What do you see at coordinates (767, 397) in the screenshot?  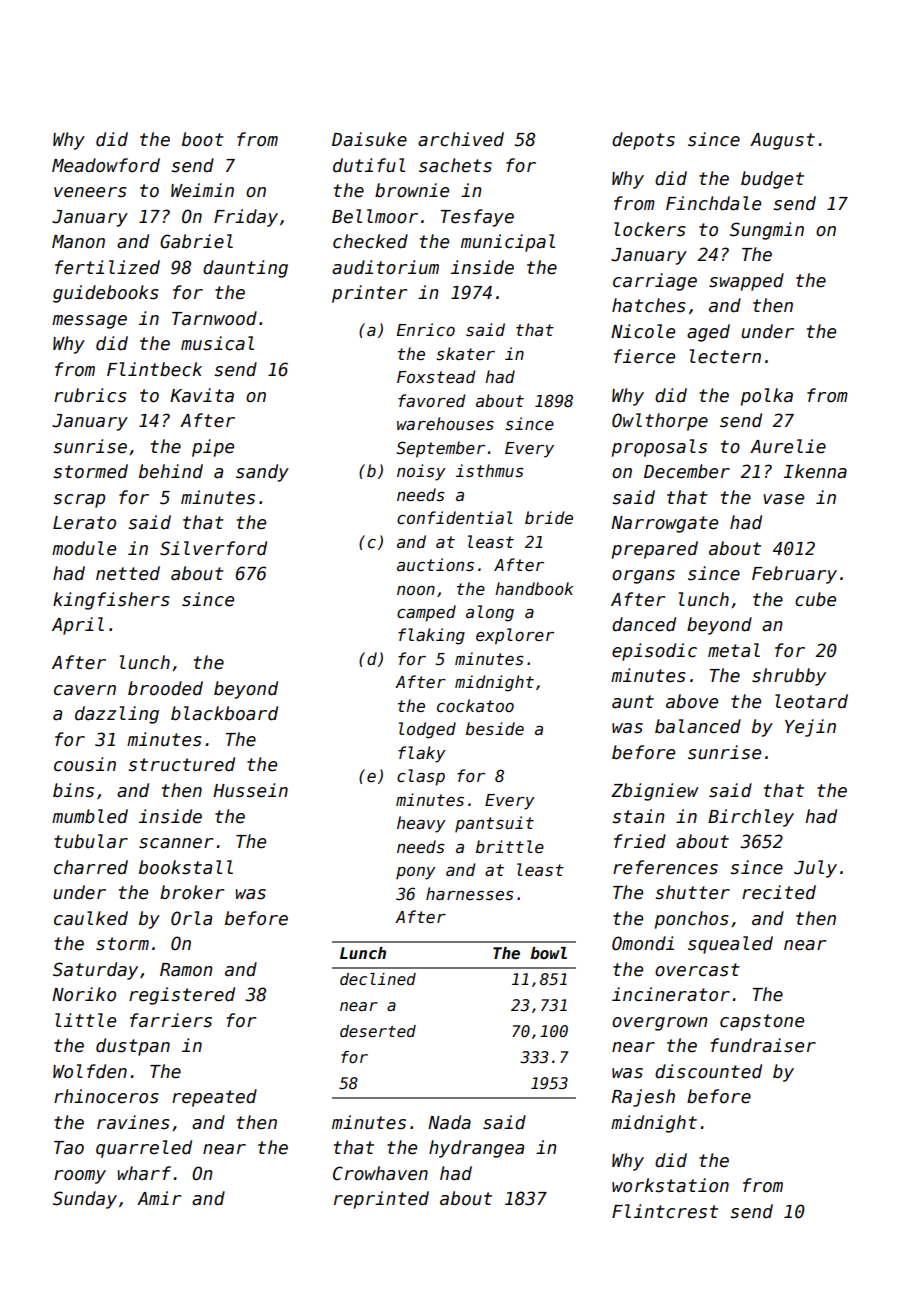 I see `polka` at bounding box center [767, 397].
